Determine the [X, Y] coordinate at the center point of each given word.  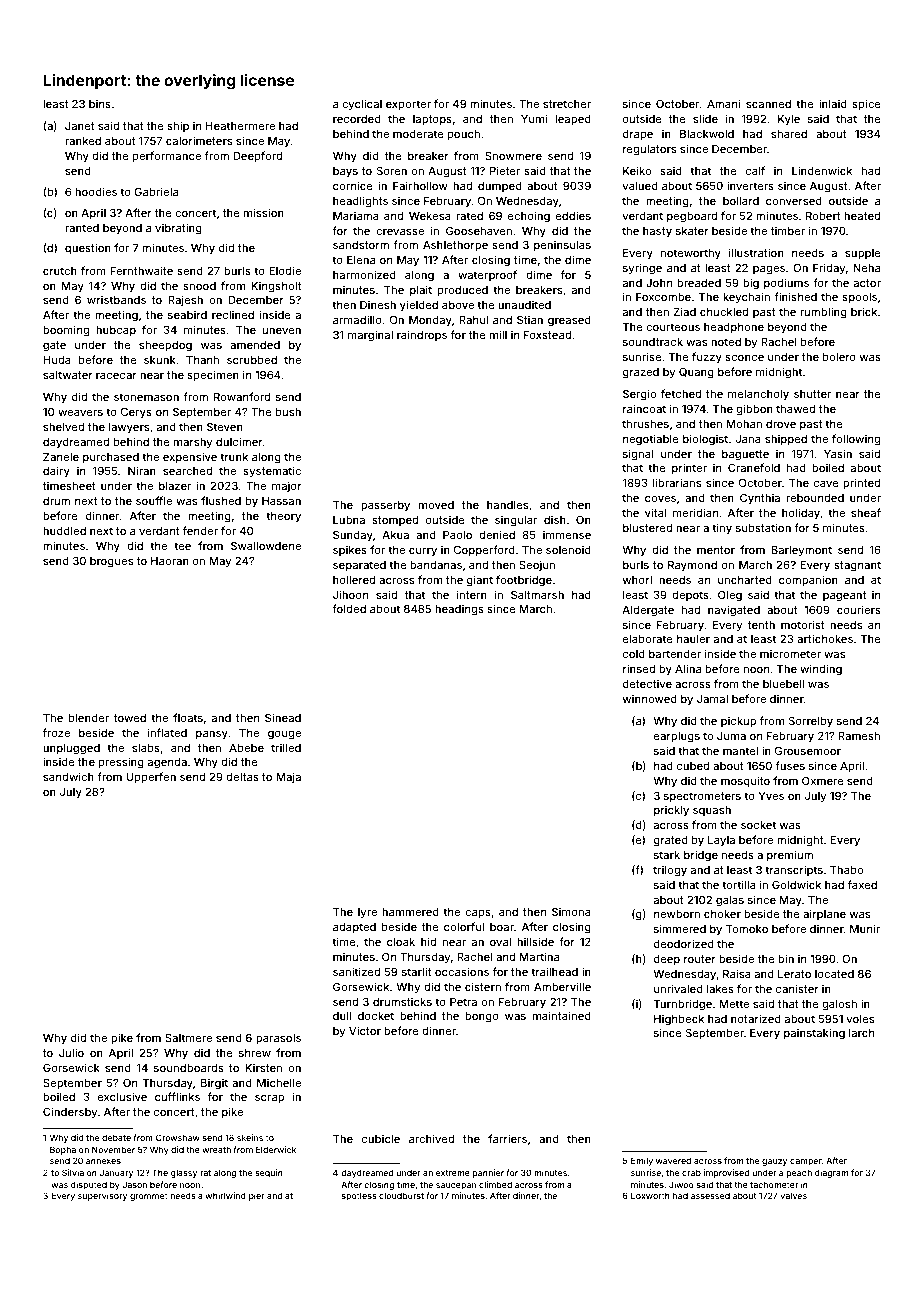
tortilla [739, 884]
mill [498, 334]
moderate [418, 134]
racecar [116, 376]
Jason [134, 1185]
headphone [734, 328]
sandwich [68, 776]
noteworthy [691, 254]
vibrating [178, 229]
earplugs [677, 737]
